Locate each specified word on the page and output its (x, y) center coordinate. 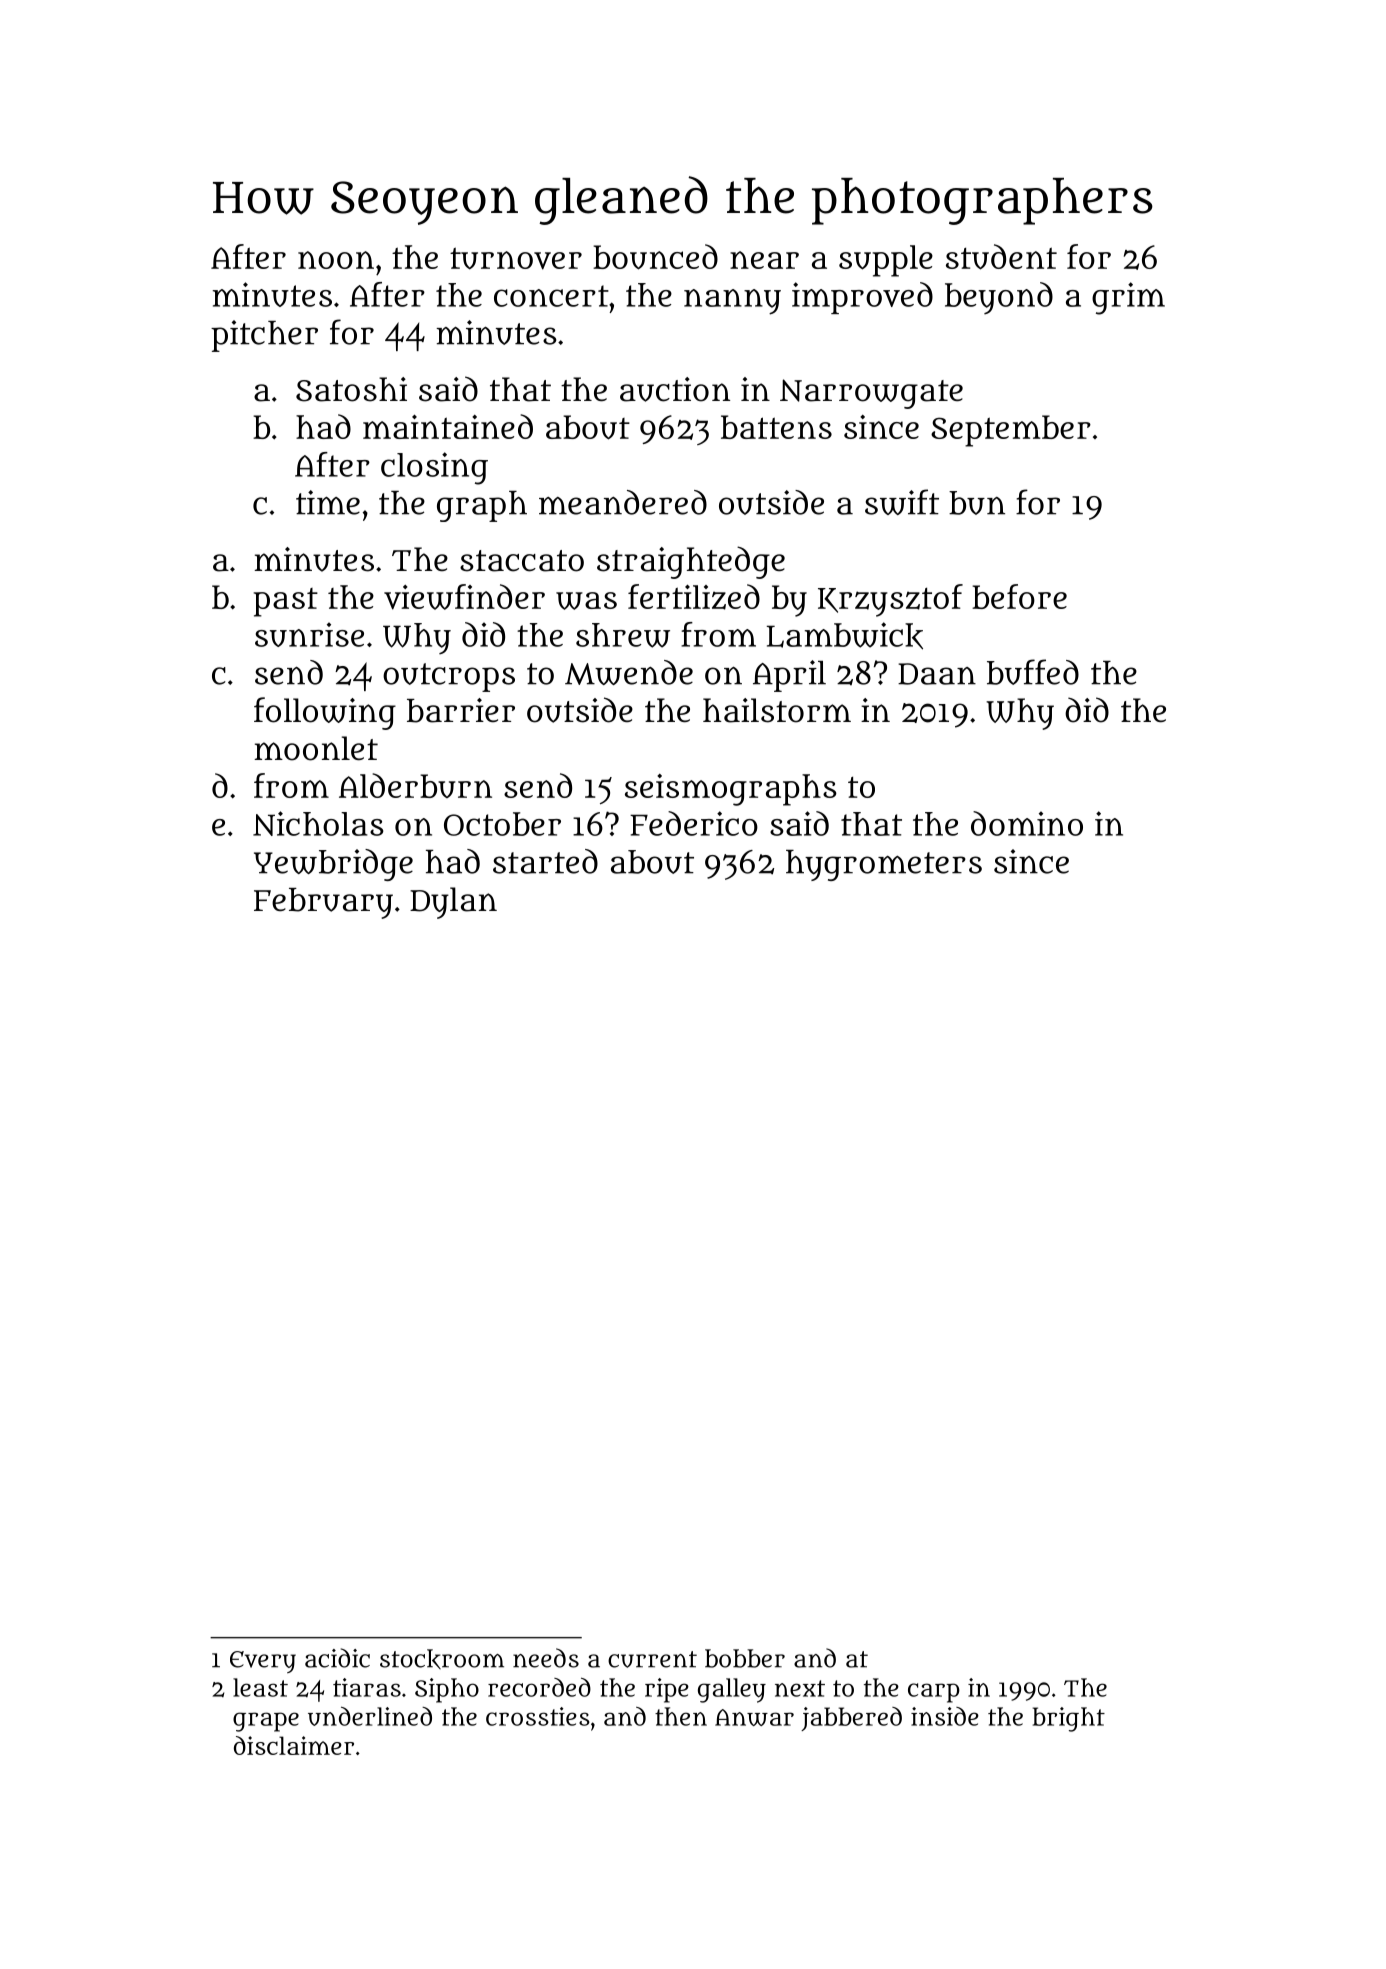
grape (266, 1722)
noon (336, 260)
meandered (623, 502)
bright (1069, 1719)
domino (1027, 823)
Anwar (754, 1717)
